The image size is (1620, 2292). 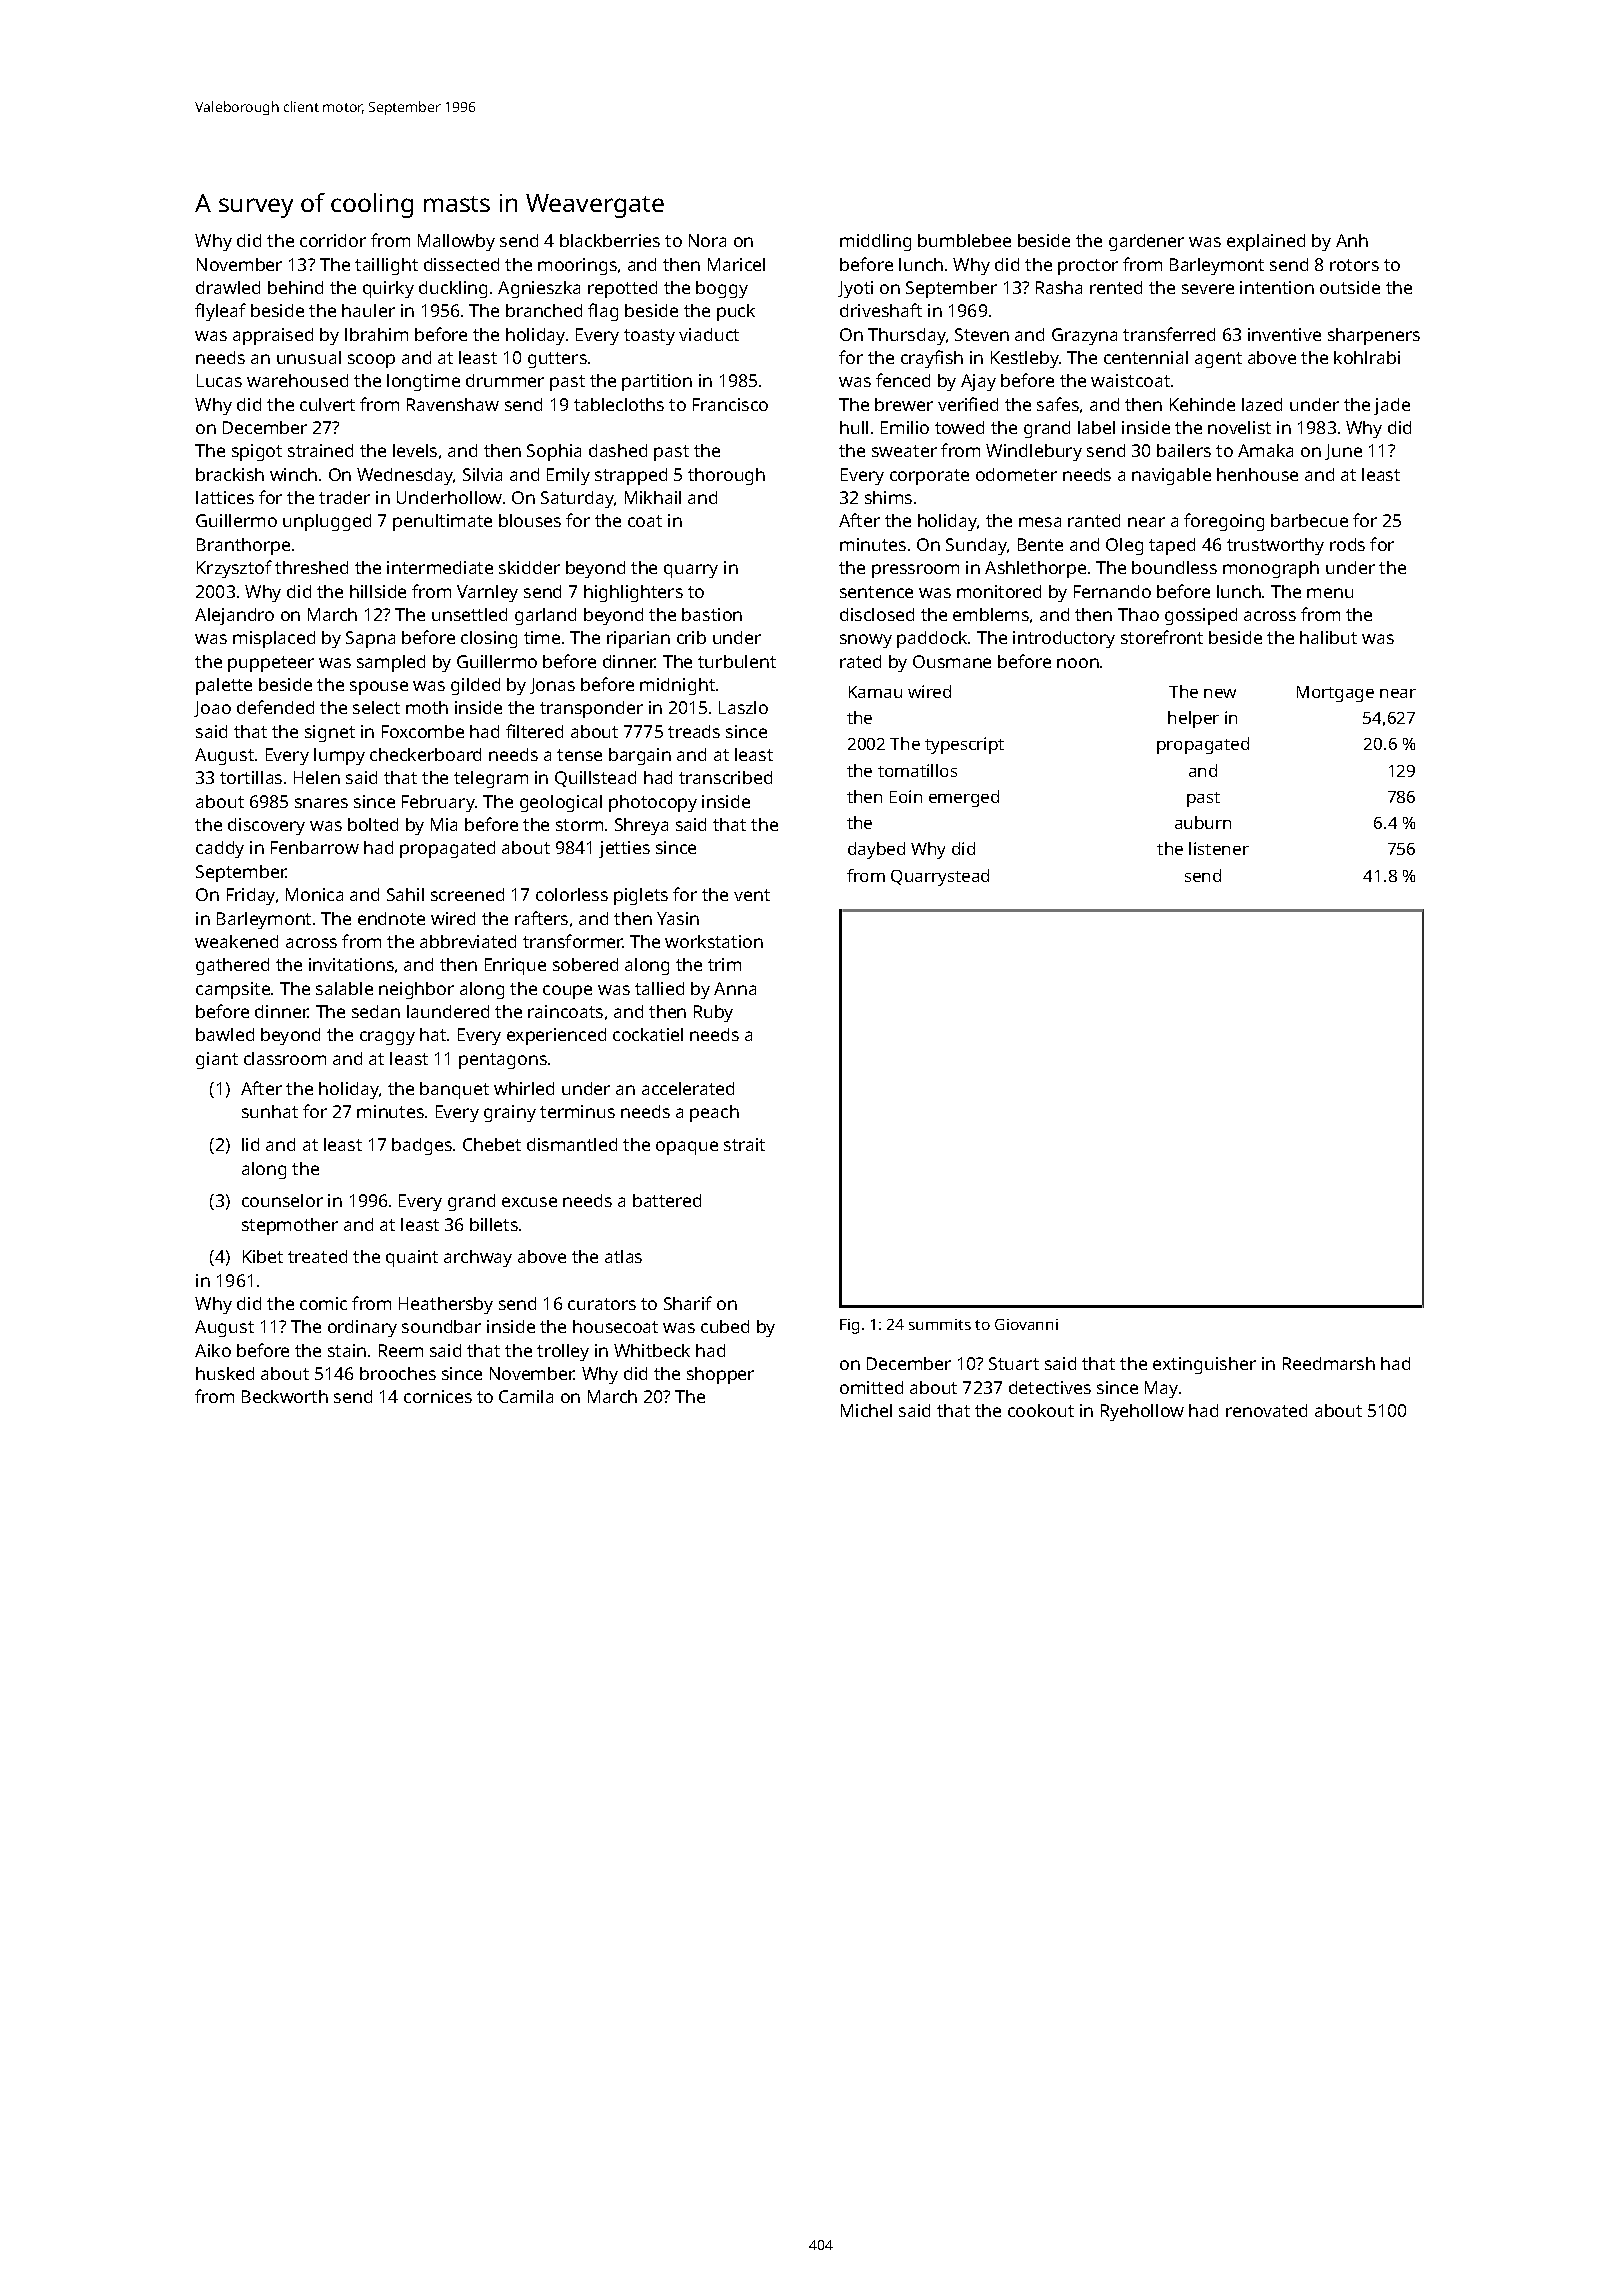 What do you see at coordinates (1219, 848) in the screenshot?
I see `listener` at bounding box center [1219, 848].
